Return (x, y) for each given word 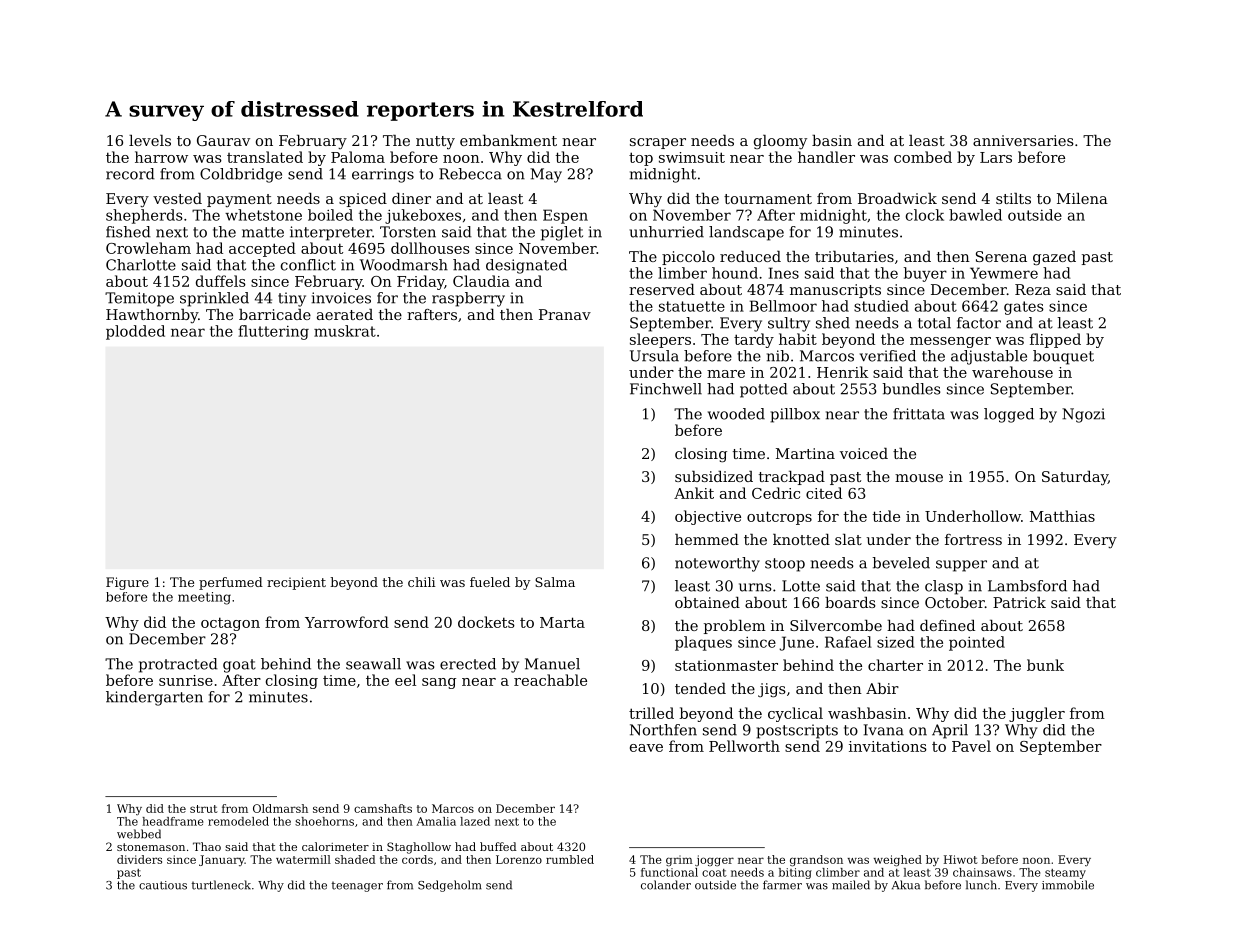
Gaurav (223, 140)
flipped (1055, 340)
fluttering (273, 332)
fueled (490, 582)
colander (666, 885)
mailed (851, 885)
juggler (1037, 714)
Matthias (1062, 516)
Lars (996, 157)
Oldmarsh (280, 808)
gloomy (780, 142)
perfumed (231, 583)
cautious (163, 885)
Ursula (654, 356)
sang (439, 683)
